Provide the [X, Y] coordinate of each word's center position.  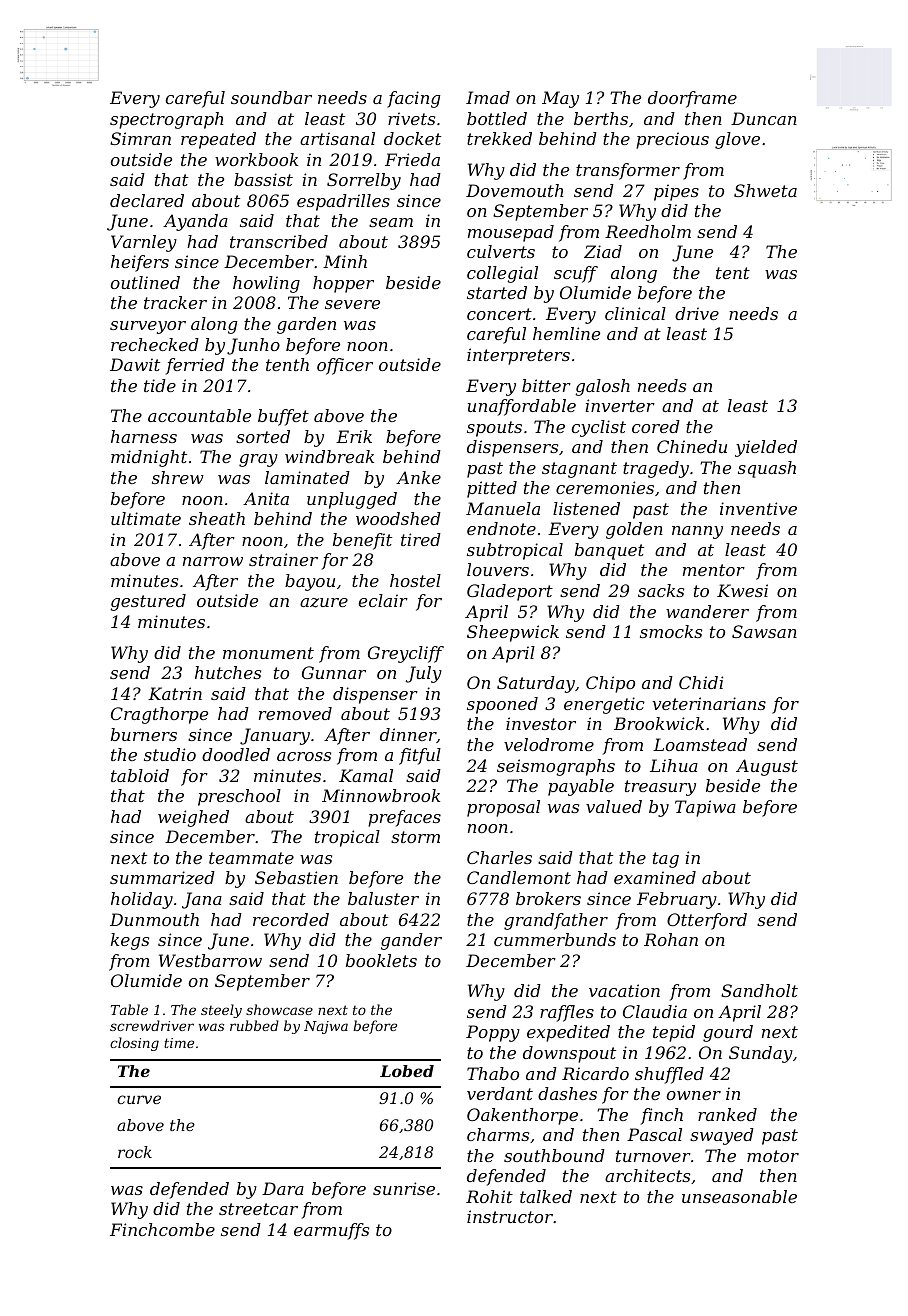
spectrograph [167, 120]
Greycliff [406, 654]
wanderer [707, 611]
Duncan [764, 118]
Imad [488, 97]
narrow [213, 561]
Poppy [493, 1033]
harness [144, 436]
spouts [494, 429]
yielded [766, 448]
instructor [510, 1216]
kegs [130, 941]
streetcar [258, 1209]
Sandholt [759, 990]
